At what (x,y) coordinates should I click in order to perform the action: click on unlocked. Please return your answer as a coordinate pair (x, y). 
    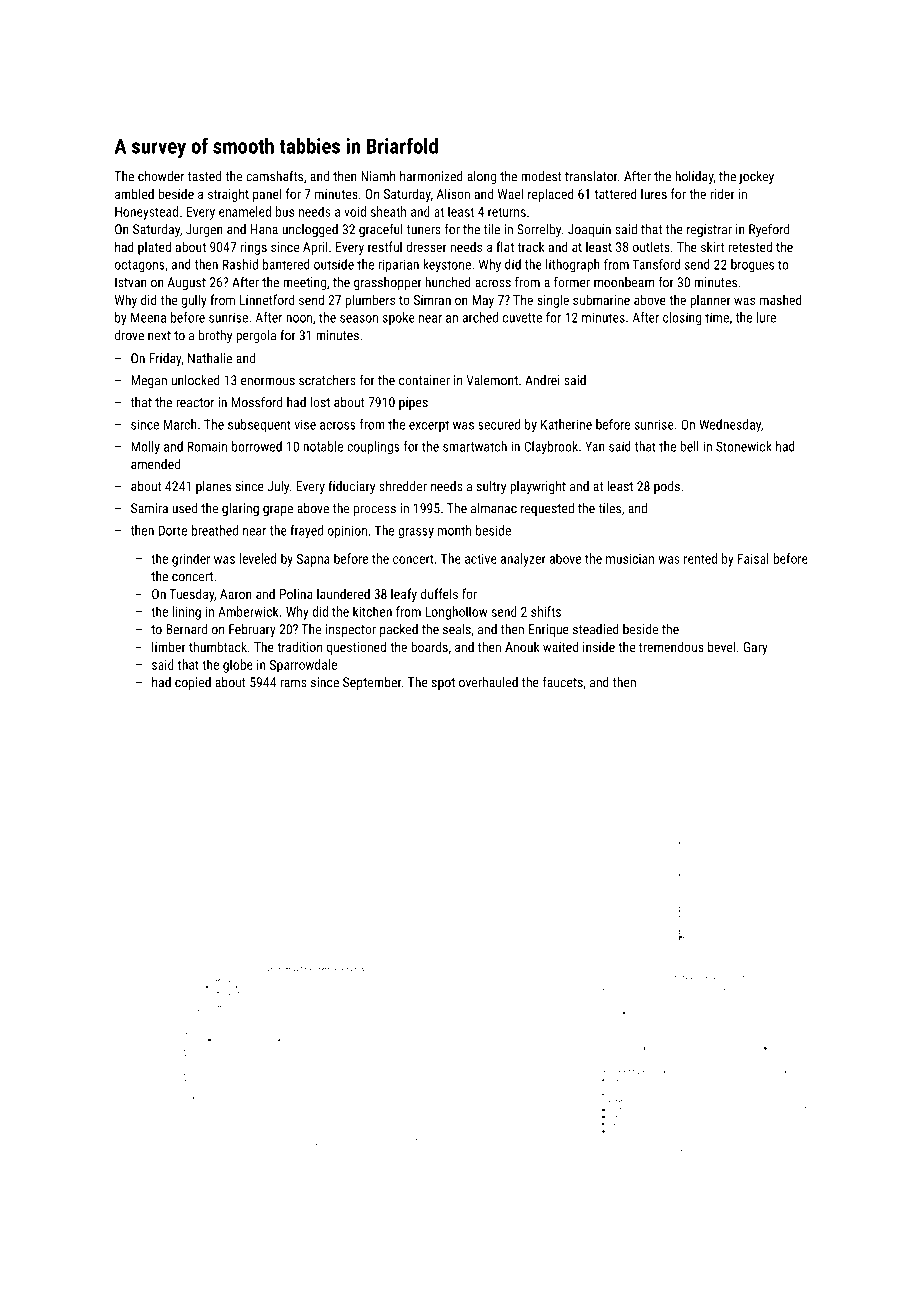
    Looking at the image, I should click on (196, 380).
